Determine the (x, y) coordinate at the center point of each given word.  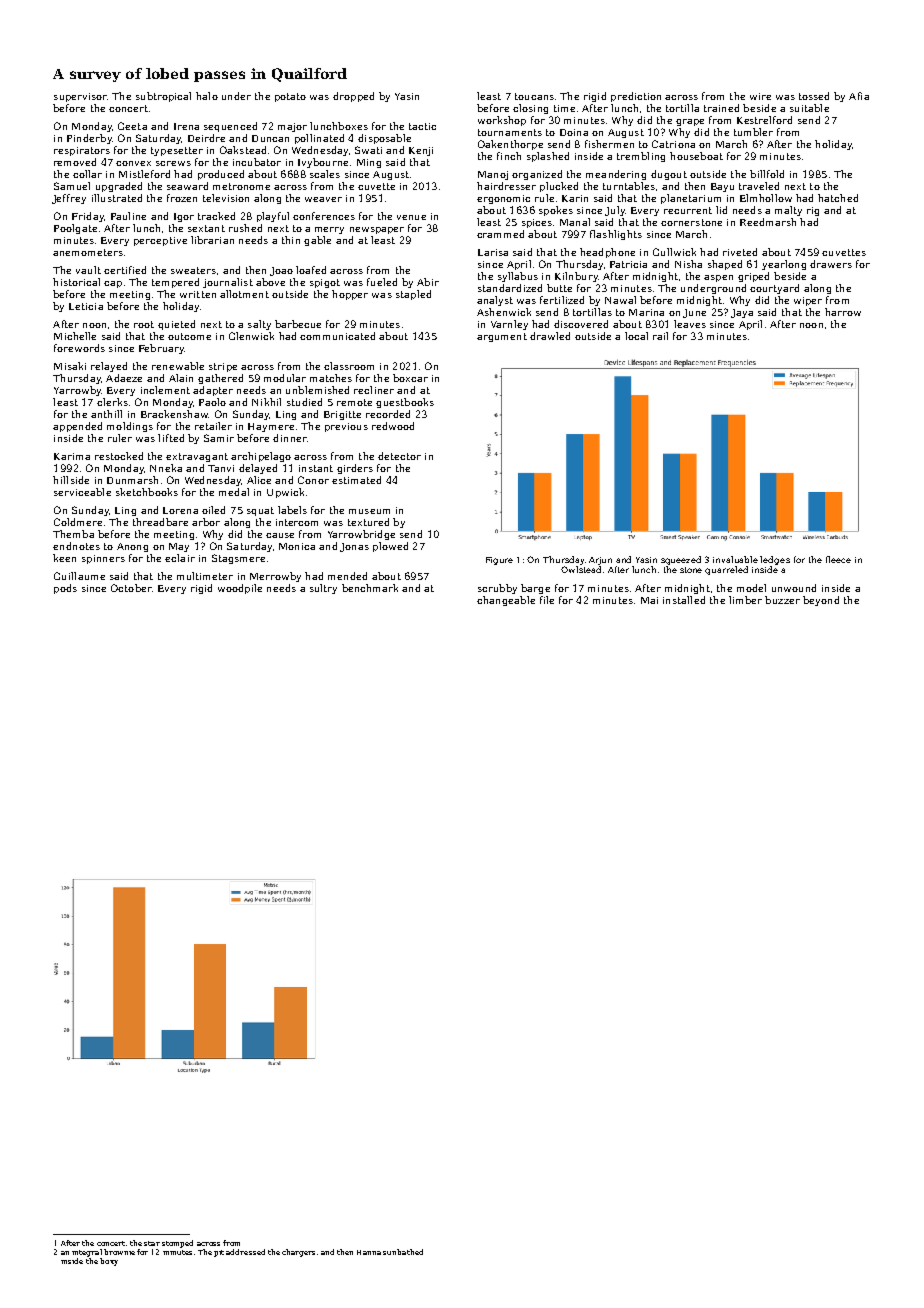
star (152, 1243)
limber (745, 600)
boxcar (410, 378)
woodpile (240, 589)
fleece (838, 559)
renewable (178, 366)
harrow (843, 312)
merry (329, 230)
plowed (390, 547)
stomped (177, 1244)
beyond (821, 601)
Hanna (369, 1252)
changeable (506, 601)
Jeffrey (69, 199)
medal (234, 492)
